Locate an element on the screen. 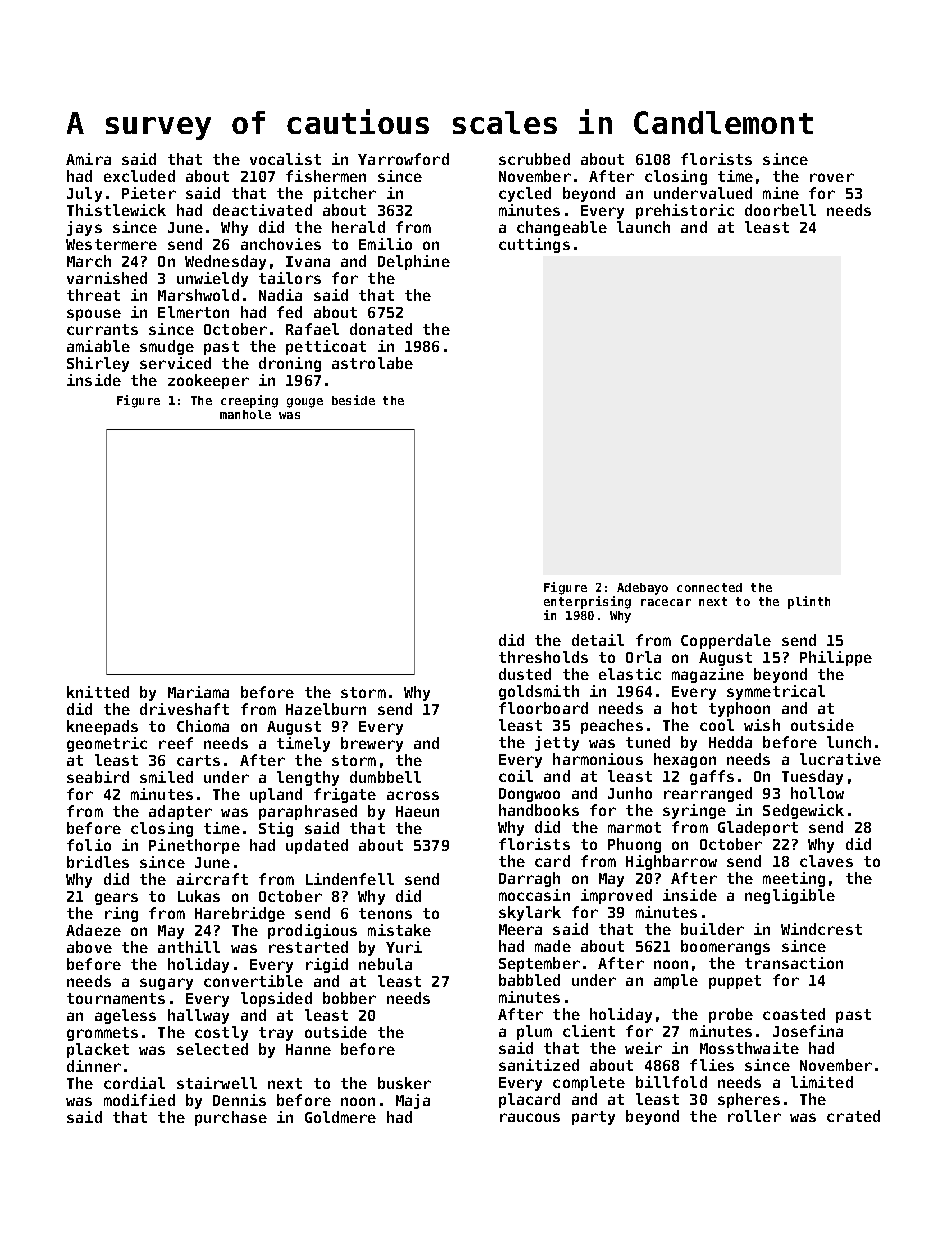 This screenshot has width=952, height=1233. vocalist is located at coordinates (285, 159).
